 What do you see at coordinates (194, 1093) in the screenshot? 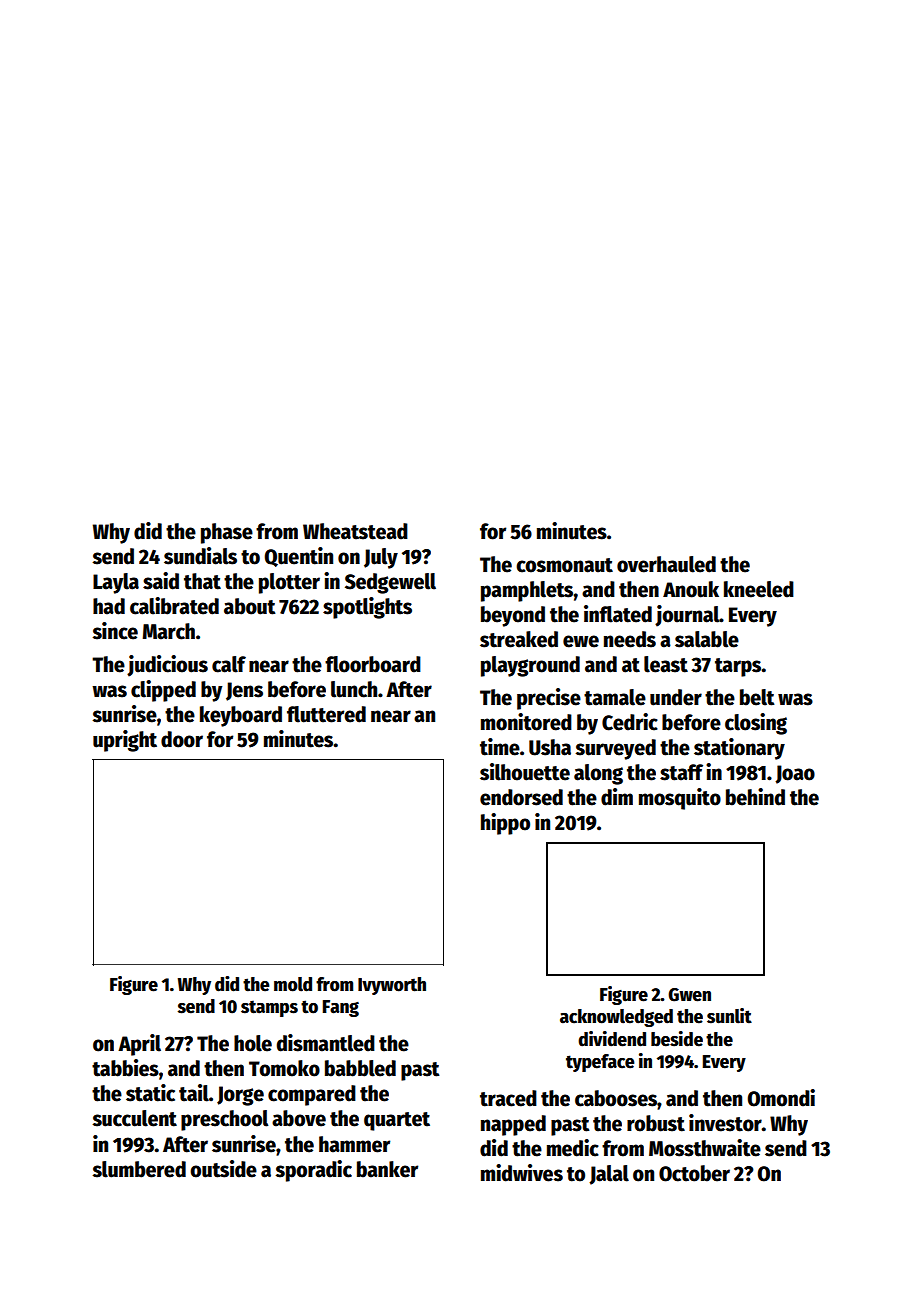
I see `tail` at bounding box center [194, 1093].
